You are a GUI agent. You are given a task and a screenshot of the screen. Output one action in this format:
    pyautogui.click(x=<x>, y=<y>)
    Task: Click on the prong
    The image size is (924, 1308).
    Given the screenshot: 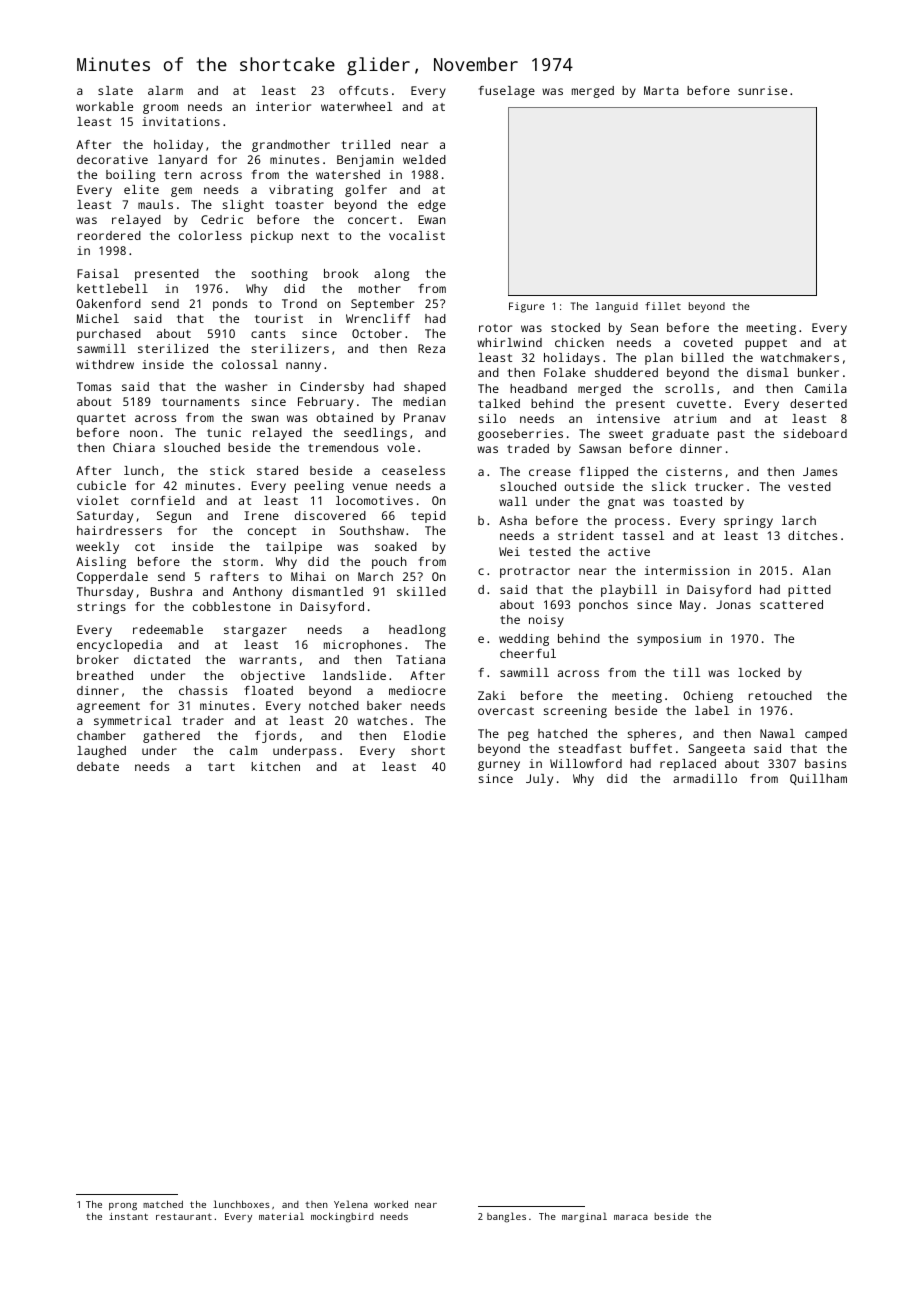 What is the action you would take?
    pyautogui.click(x=123, y=1207)
